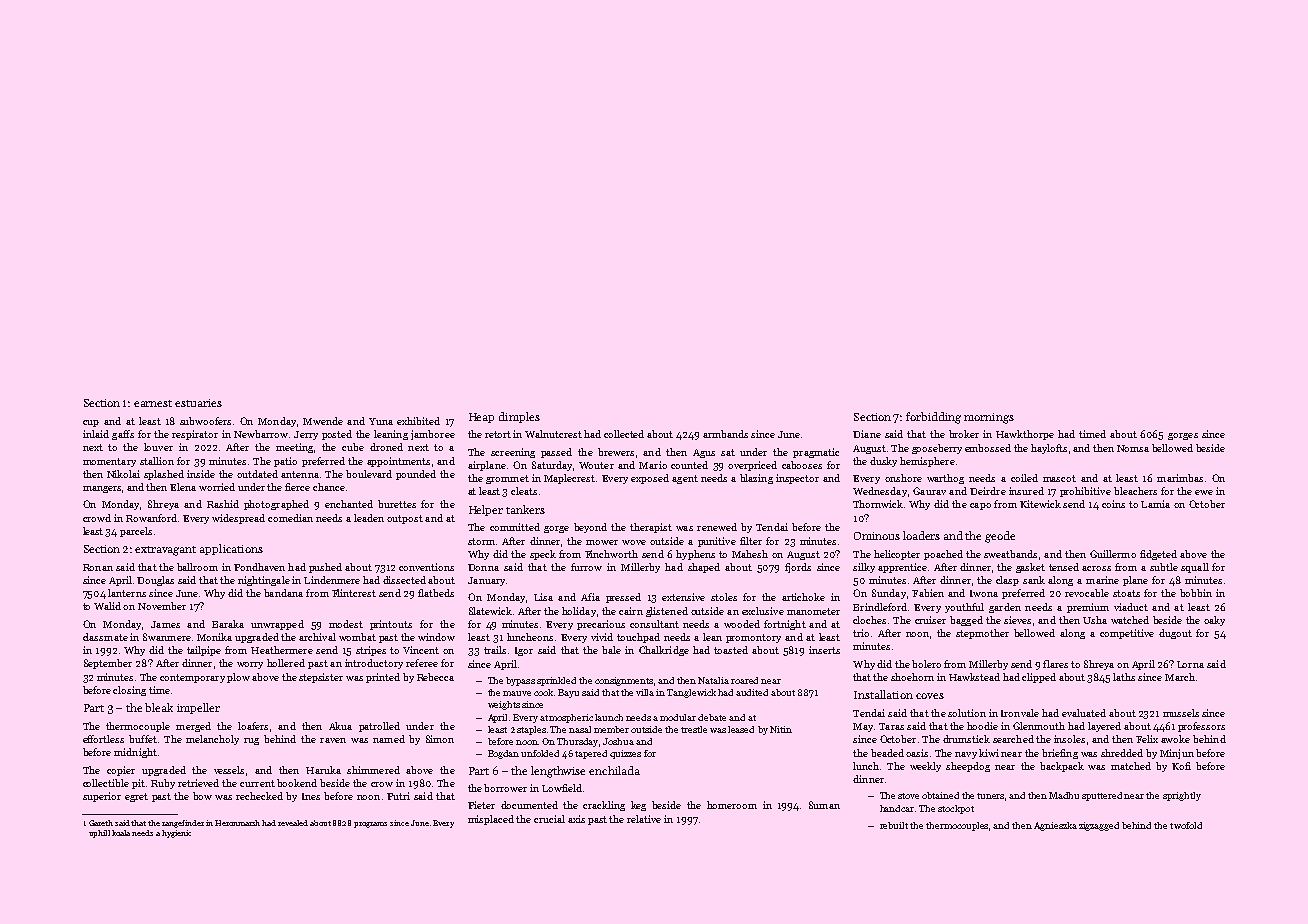 The image size is (1308, 924). I want to click on Thornwick, so click(878, 504).
